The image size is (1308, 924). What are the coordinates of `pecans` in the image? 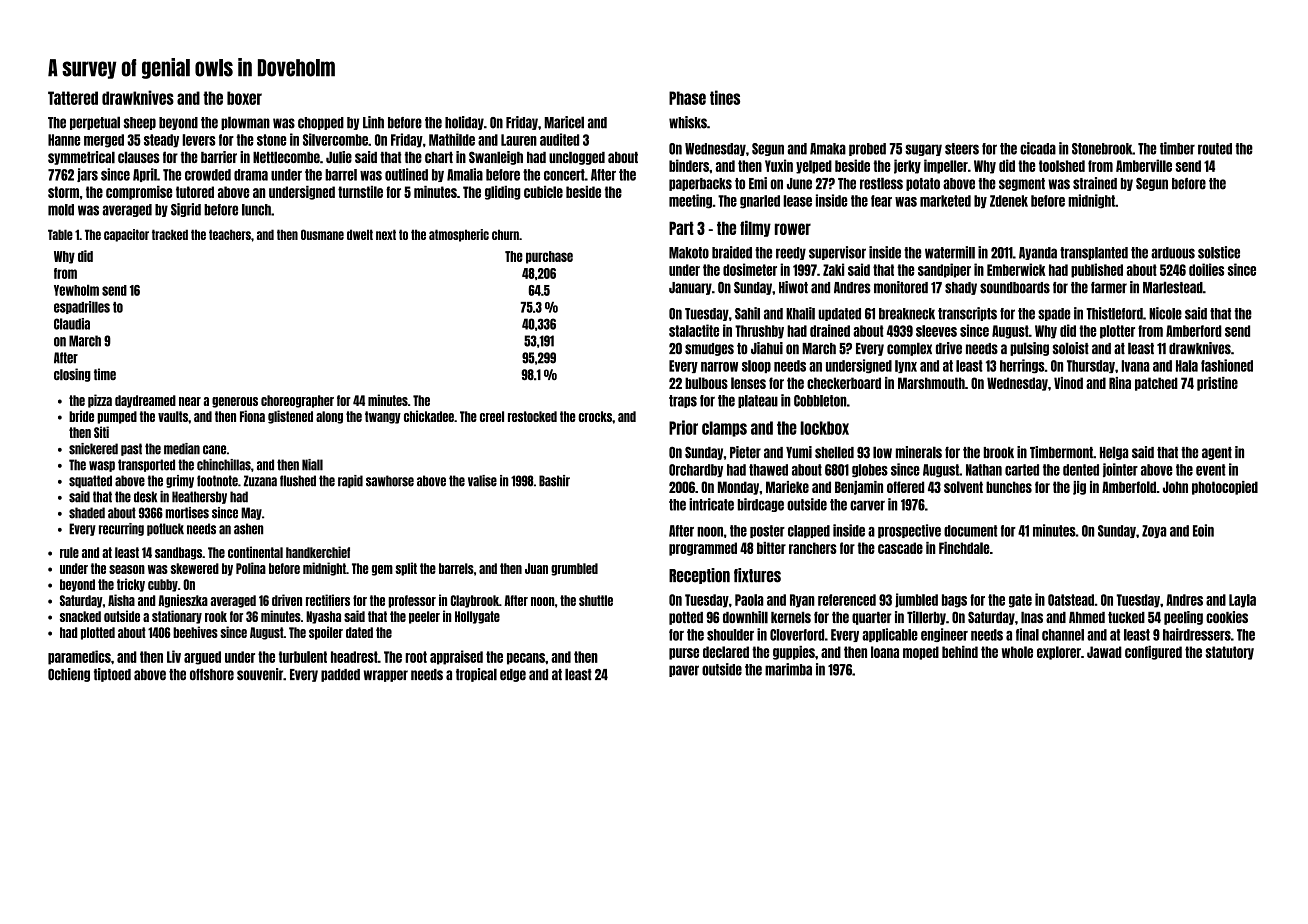 It's located at (526, 659).
